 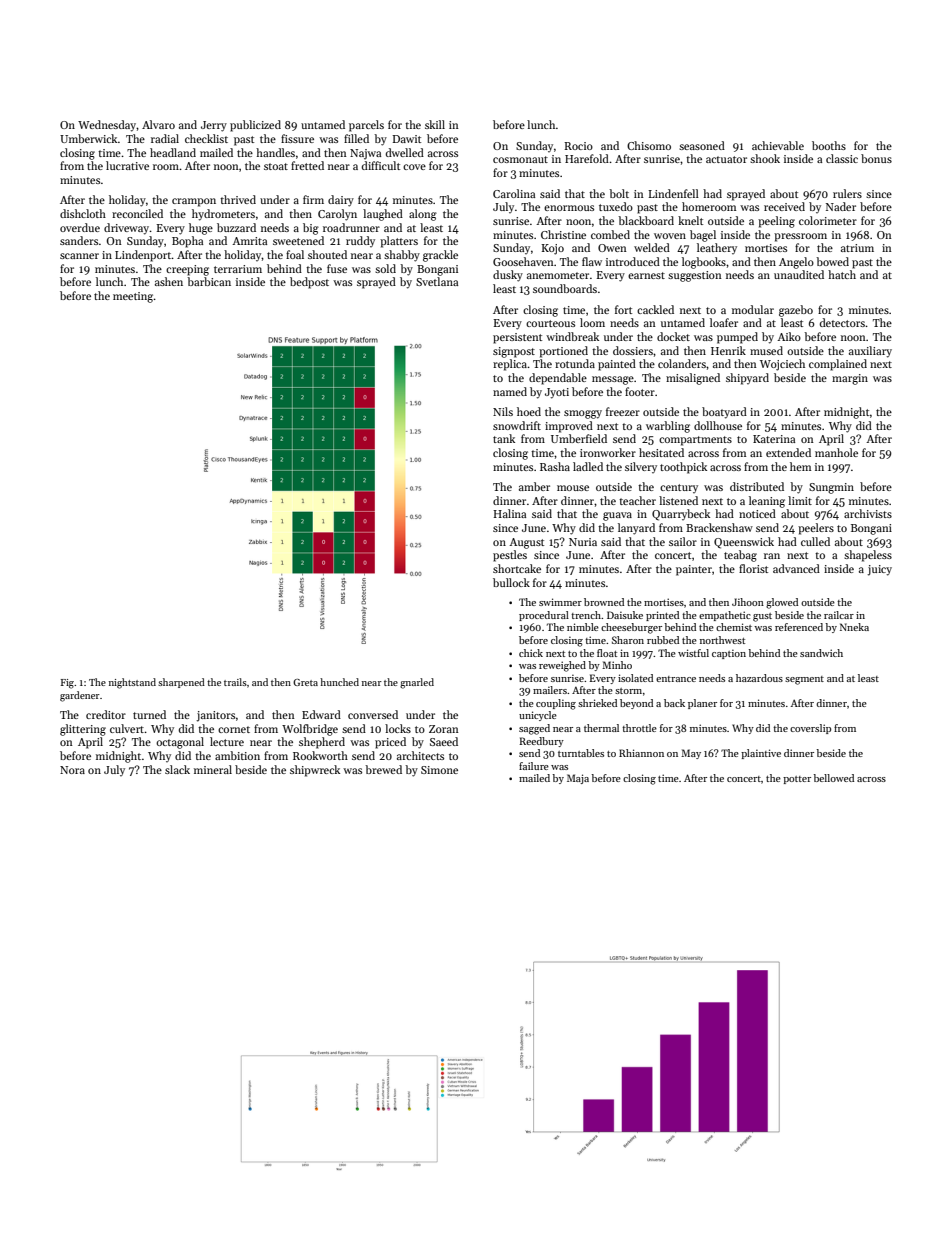 What do you see at coordinates (804, 680) in the screenshot?
I see `segment` at bounding box center [804, 680].
